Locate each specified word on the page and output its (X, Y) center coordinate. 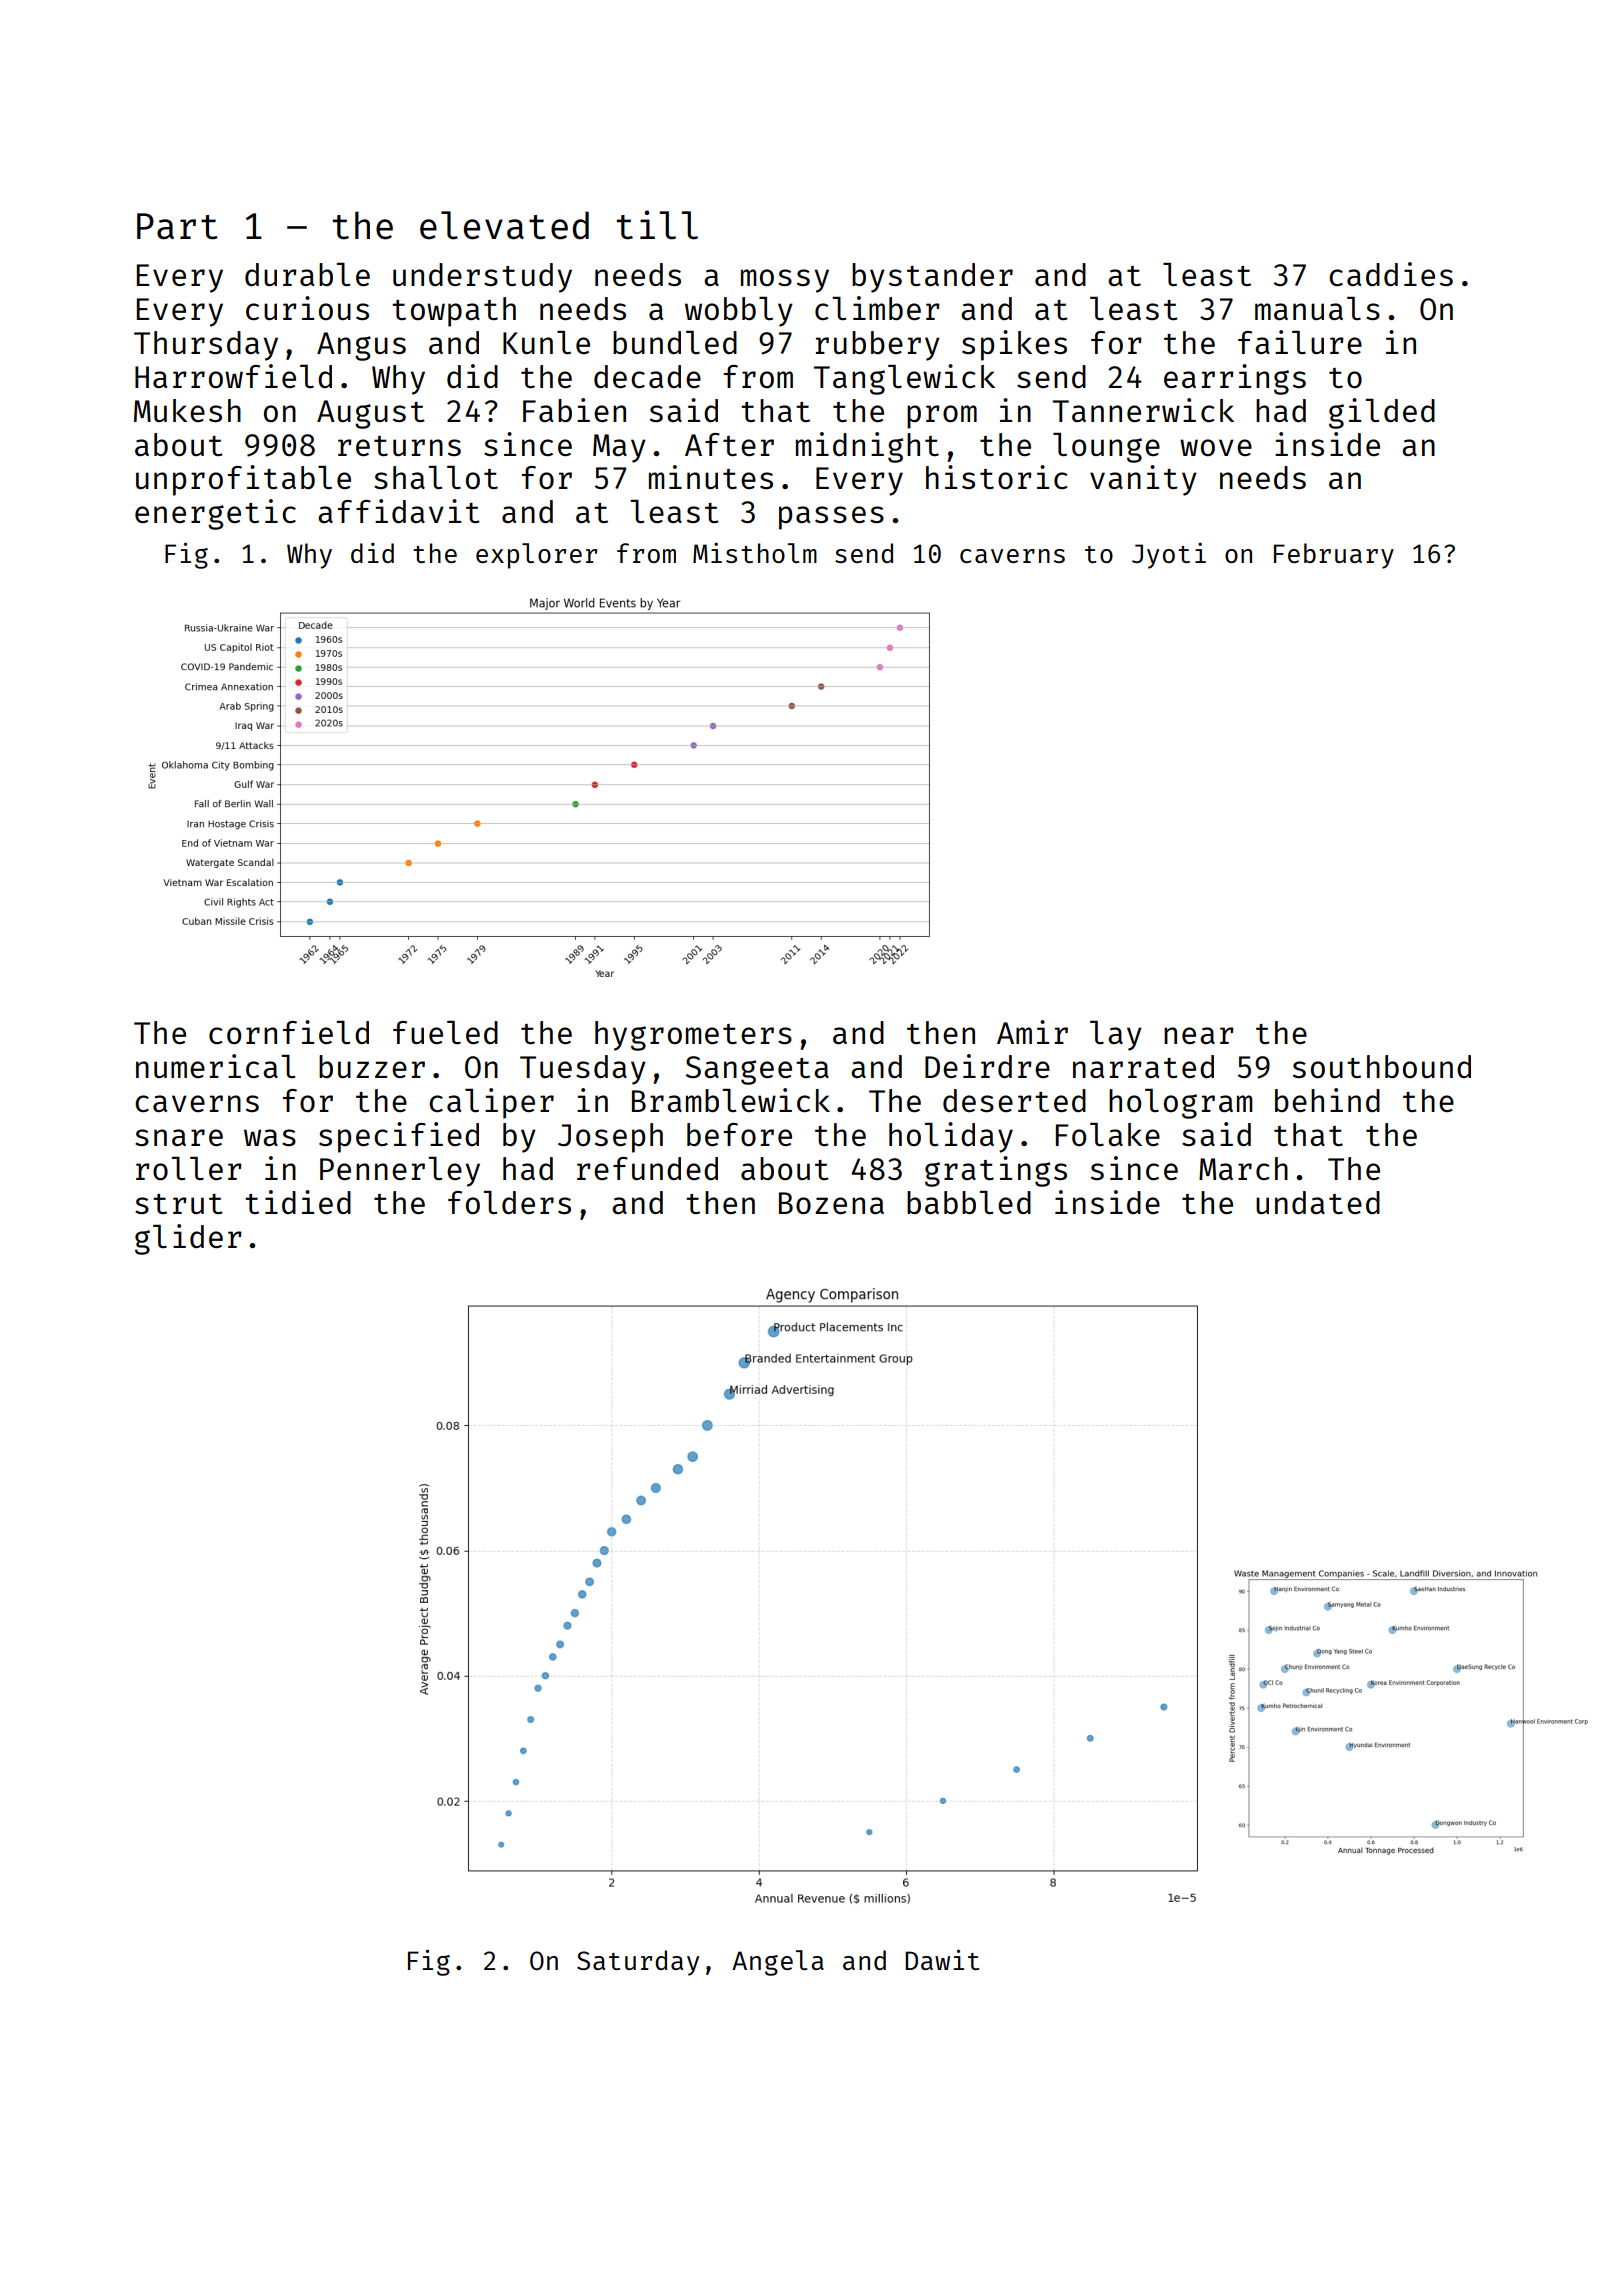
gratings (996, 1171)
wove (1216, 447)
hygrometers (693, 1036)
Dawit (942, 1959)
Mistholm (755, 552)
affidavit (399, 511)
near (1199, 1035)
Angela (778, 1963)
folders (509, 1202)
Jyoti (1169, 555)
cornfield (289, 1032)
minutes (711, 477)
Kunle (546, 342)
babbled (969, 1202)
